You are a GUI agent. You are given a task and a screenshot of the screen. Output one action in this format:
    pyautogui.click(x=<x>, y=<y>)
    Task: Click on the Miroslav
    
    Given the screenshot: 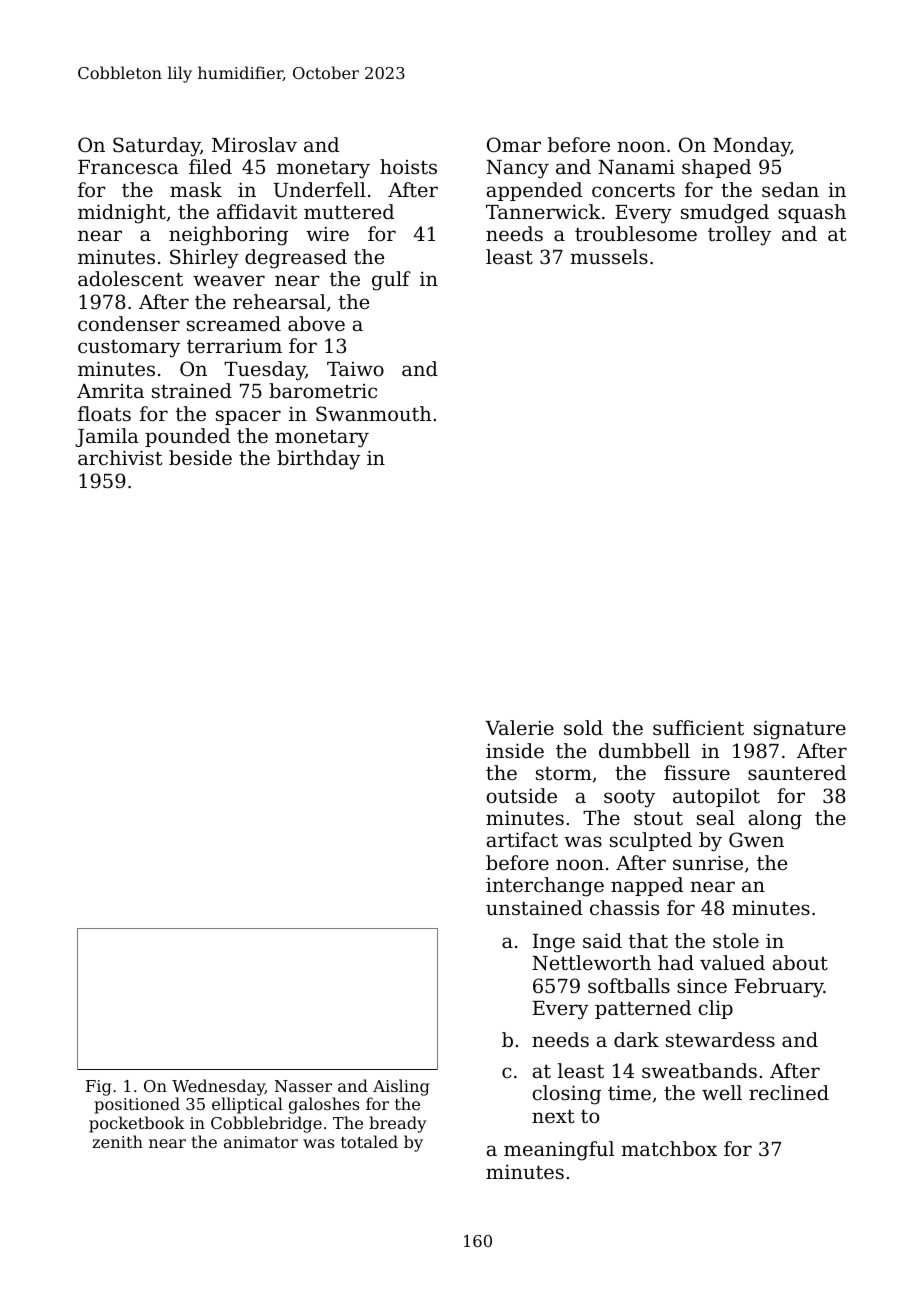 What is the action you would take?
    pyautogui.click(x=254, y=144)
